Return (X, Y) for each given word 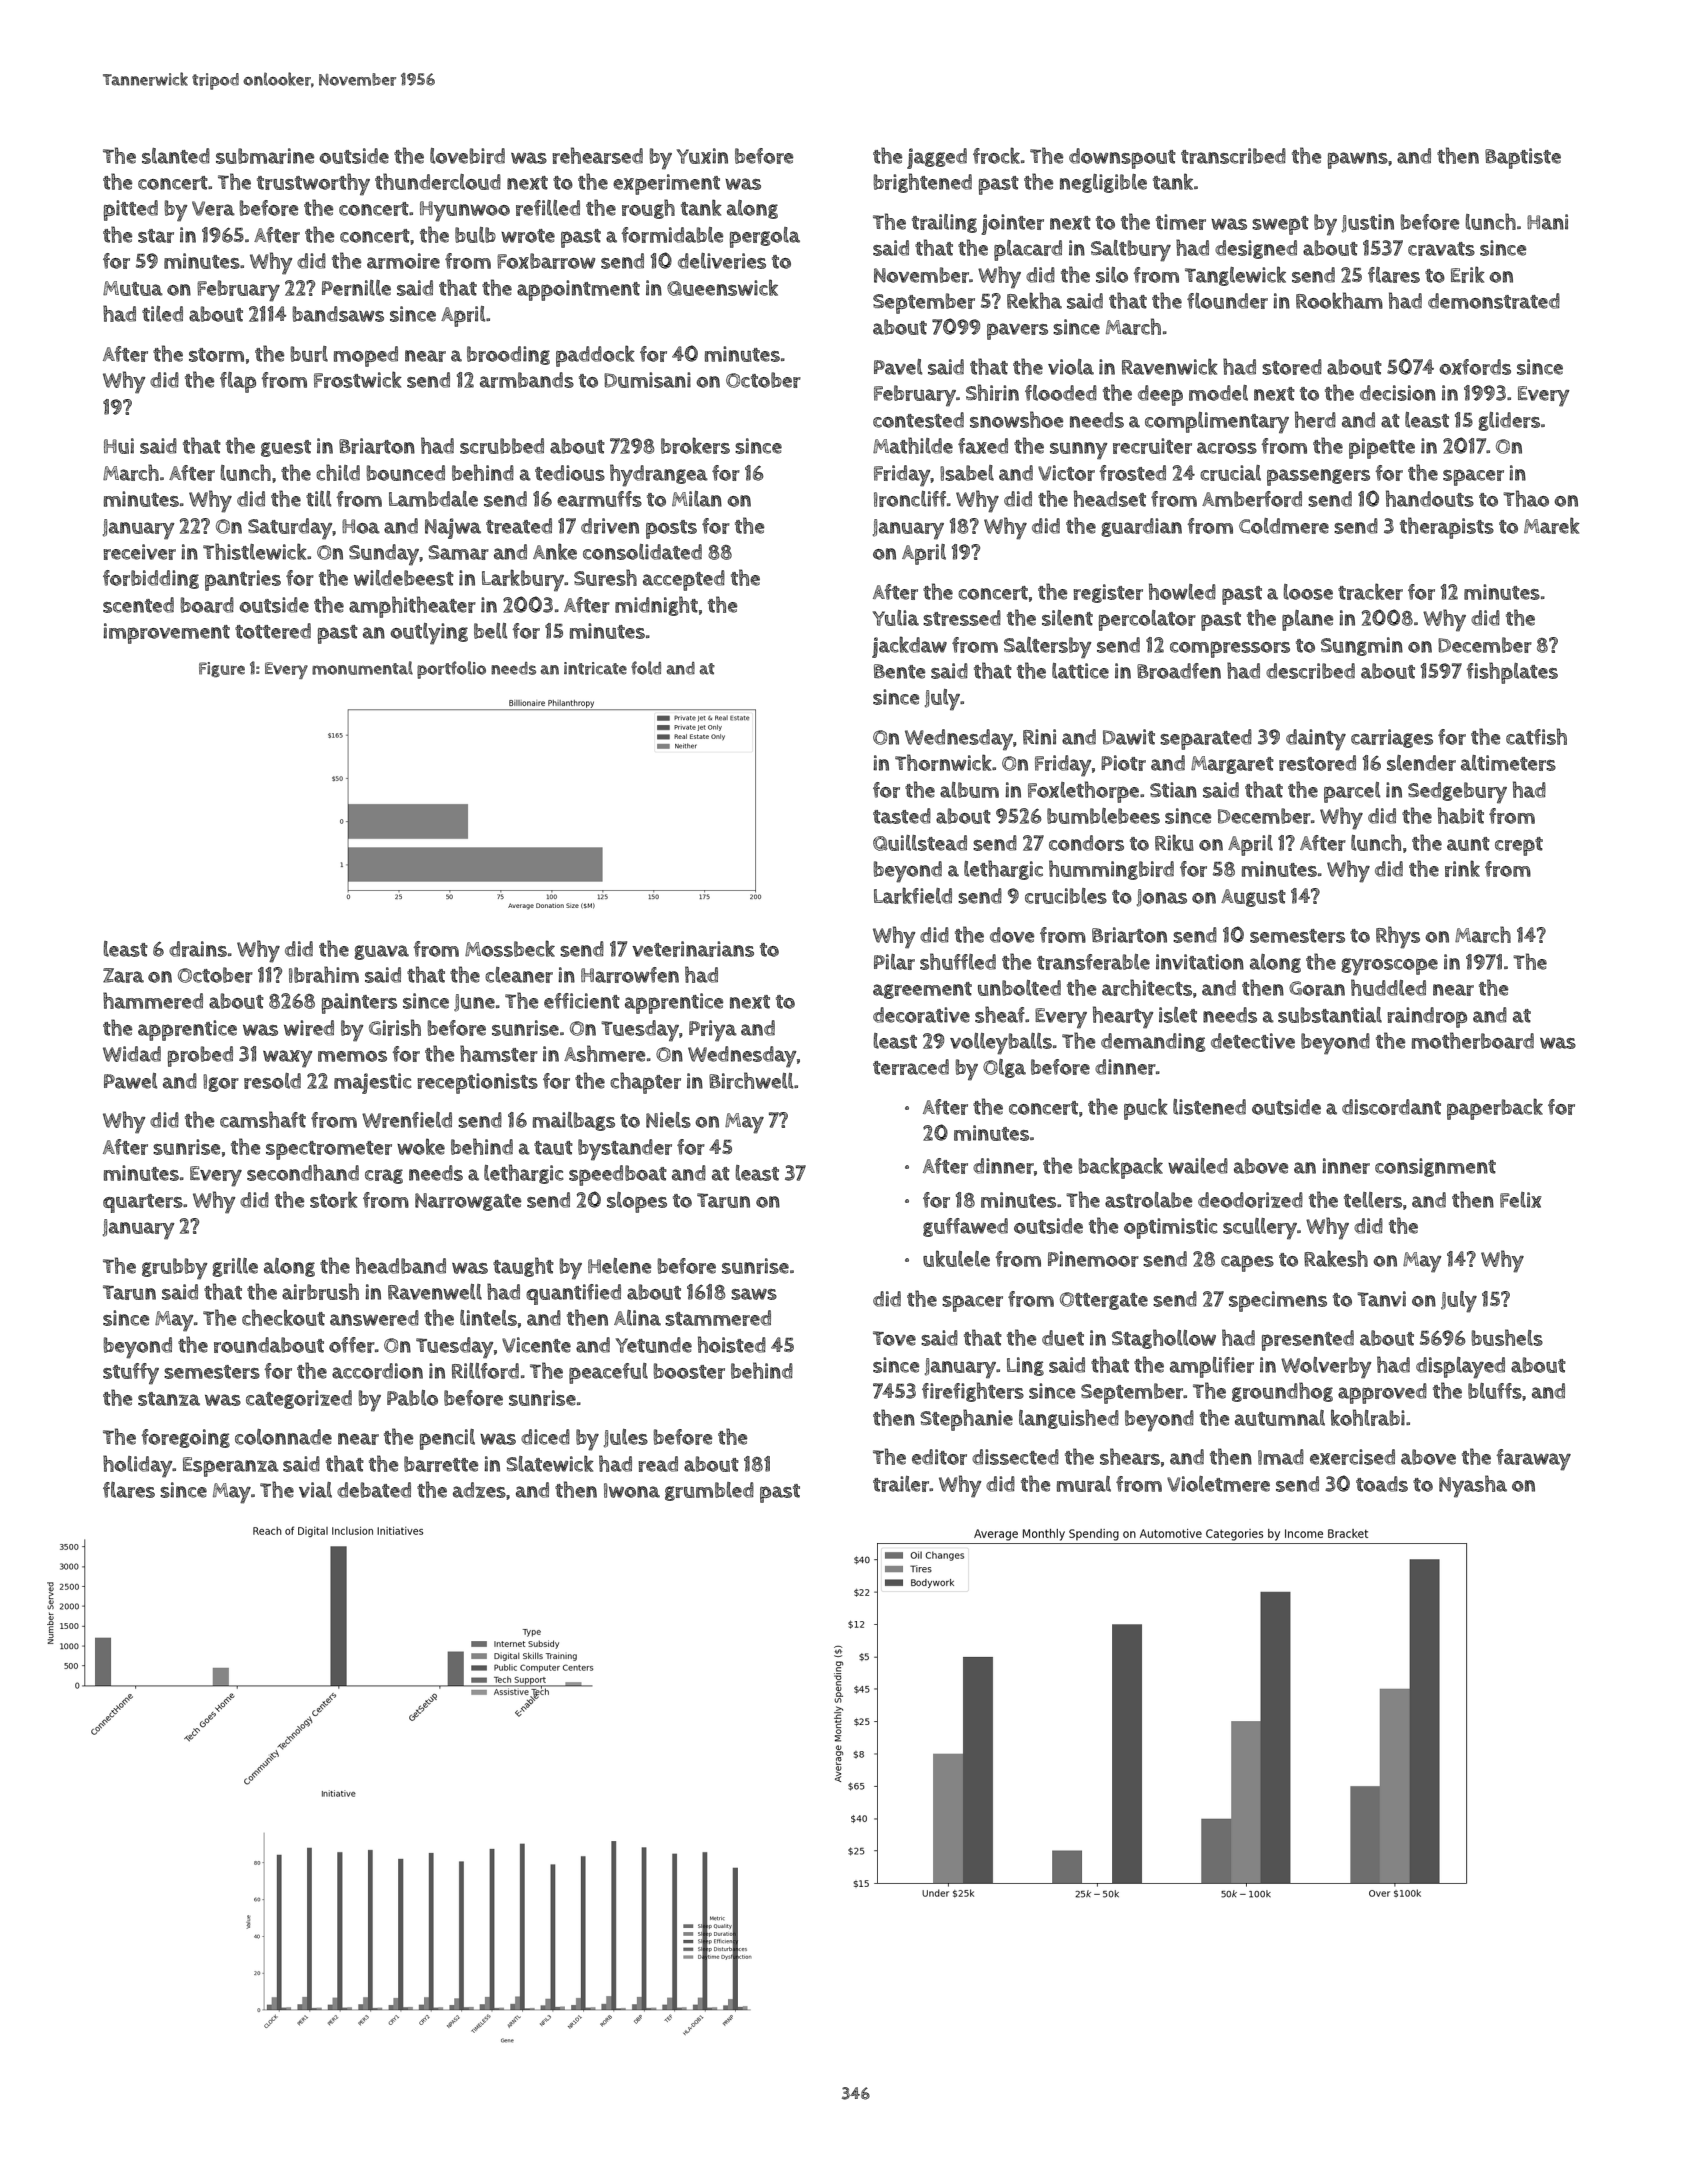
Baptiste (1523, 158)
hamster (499, 1053)
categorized (299, 1399)
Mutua (133, 288)
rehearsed (597, 155)
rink (1462, 868)
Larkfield (913, 895)
